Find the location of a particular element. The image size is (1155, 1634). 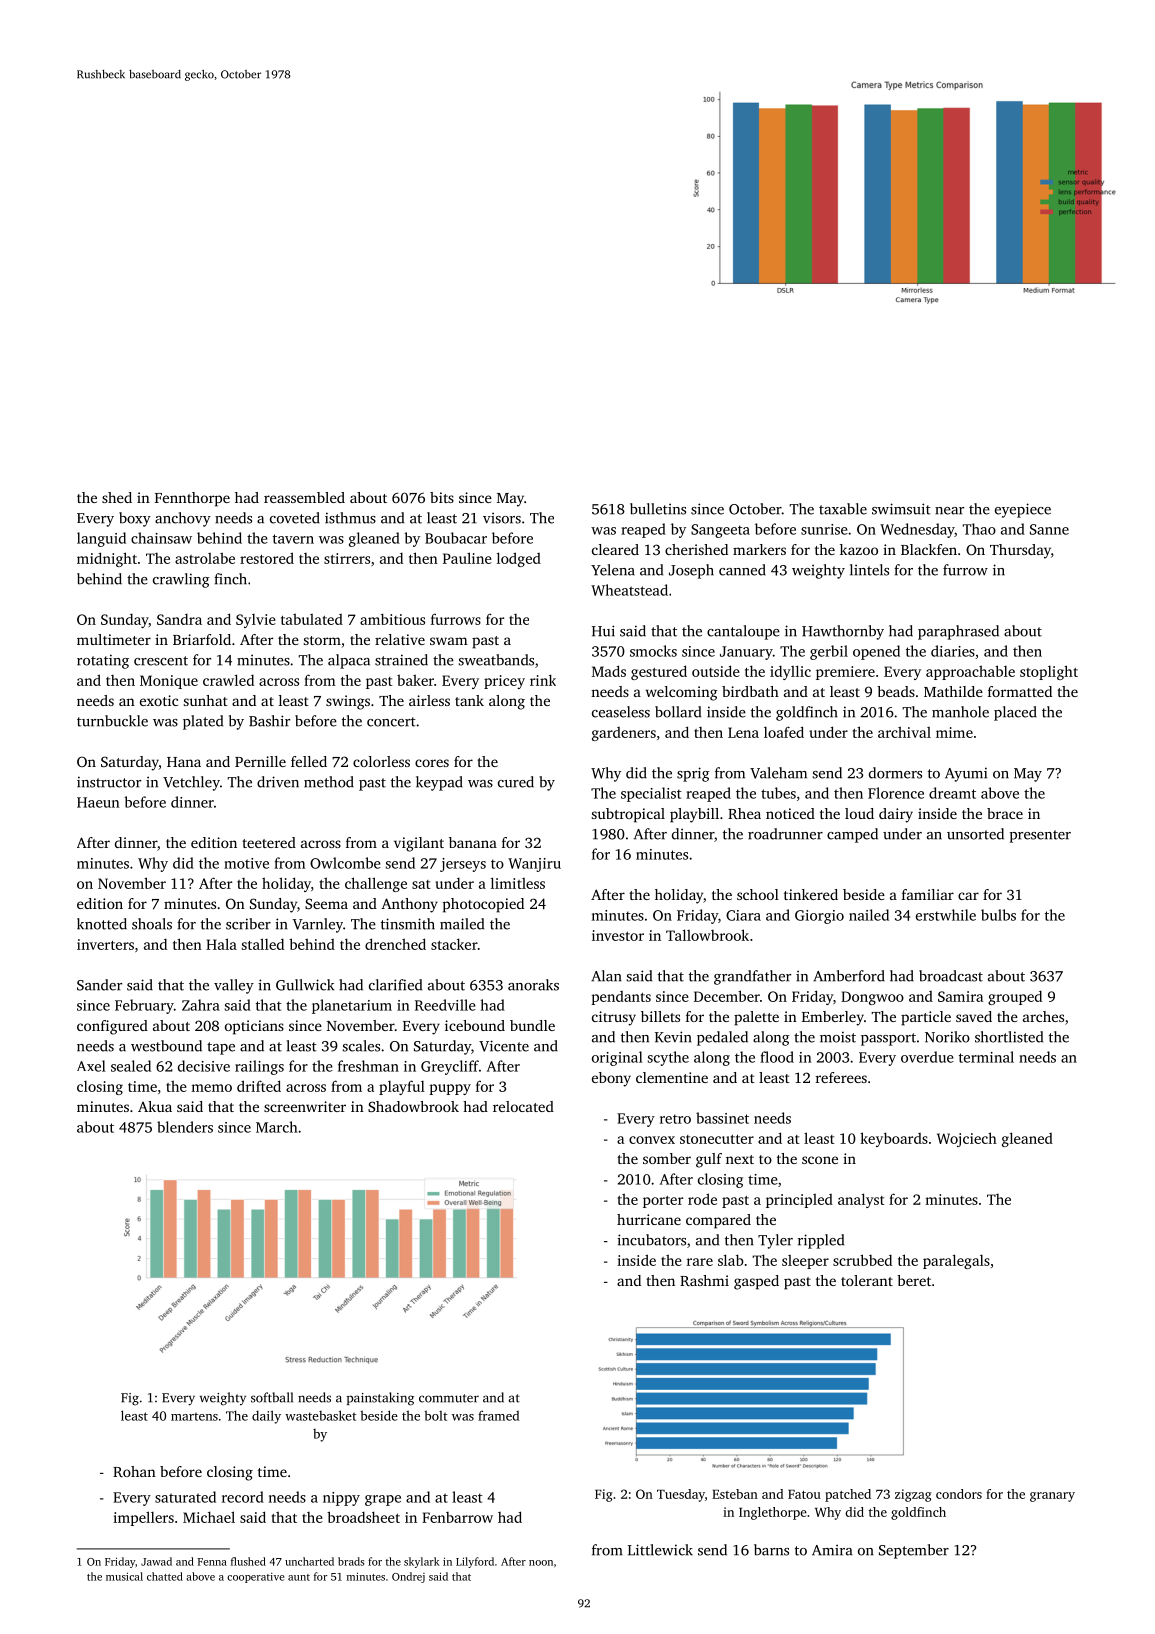

bits is located at coordinates (442, 497).
